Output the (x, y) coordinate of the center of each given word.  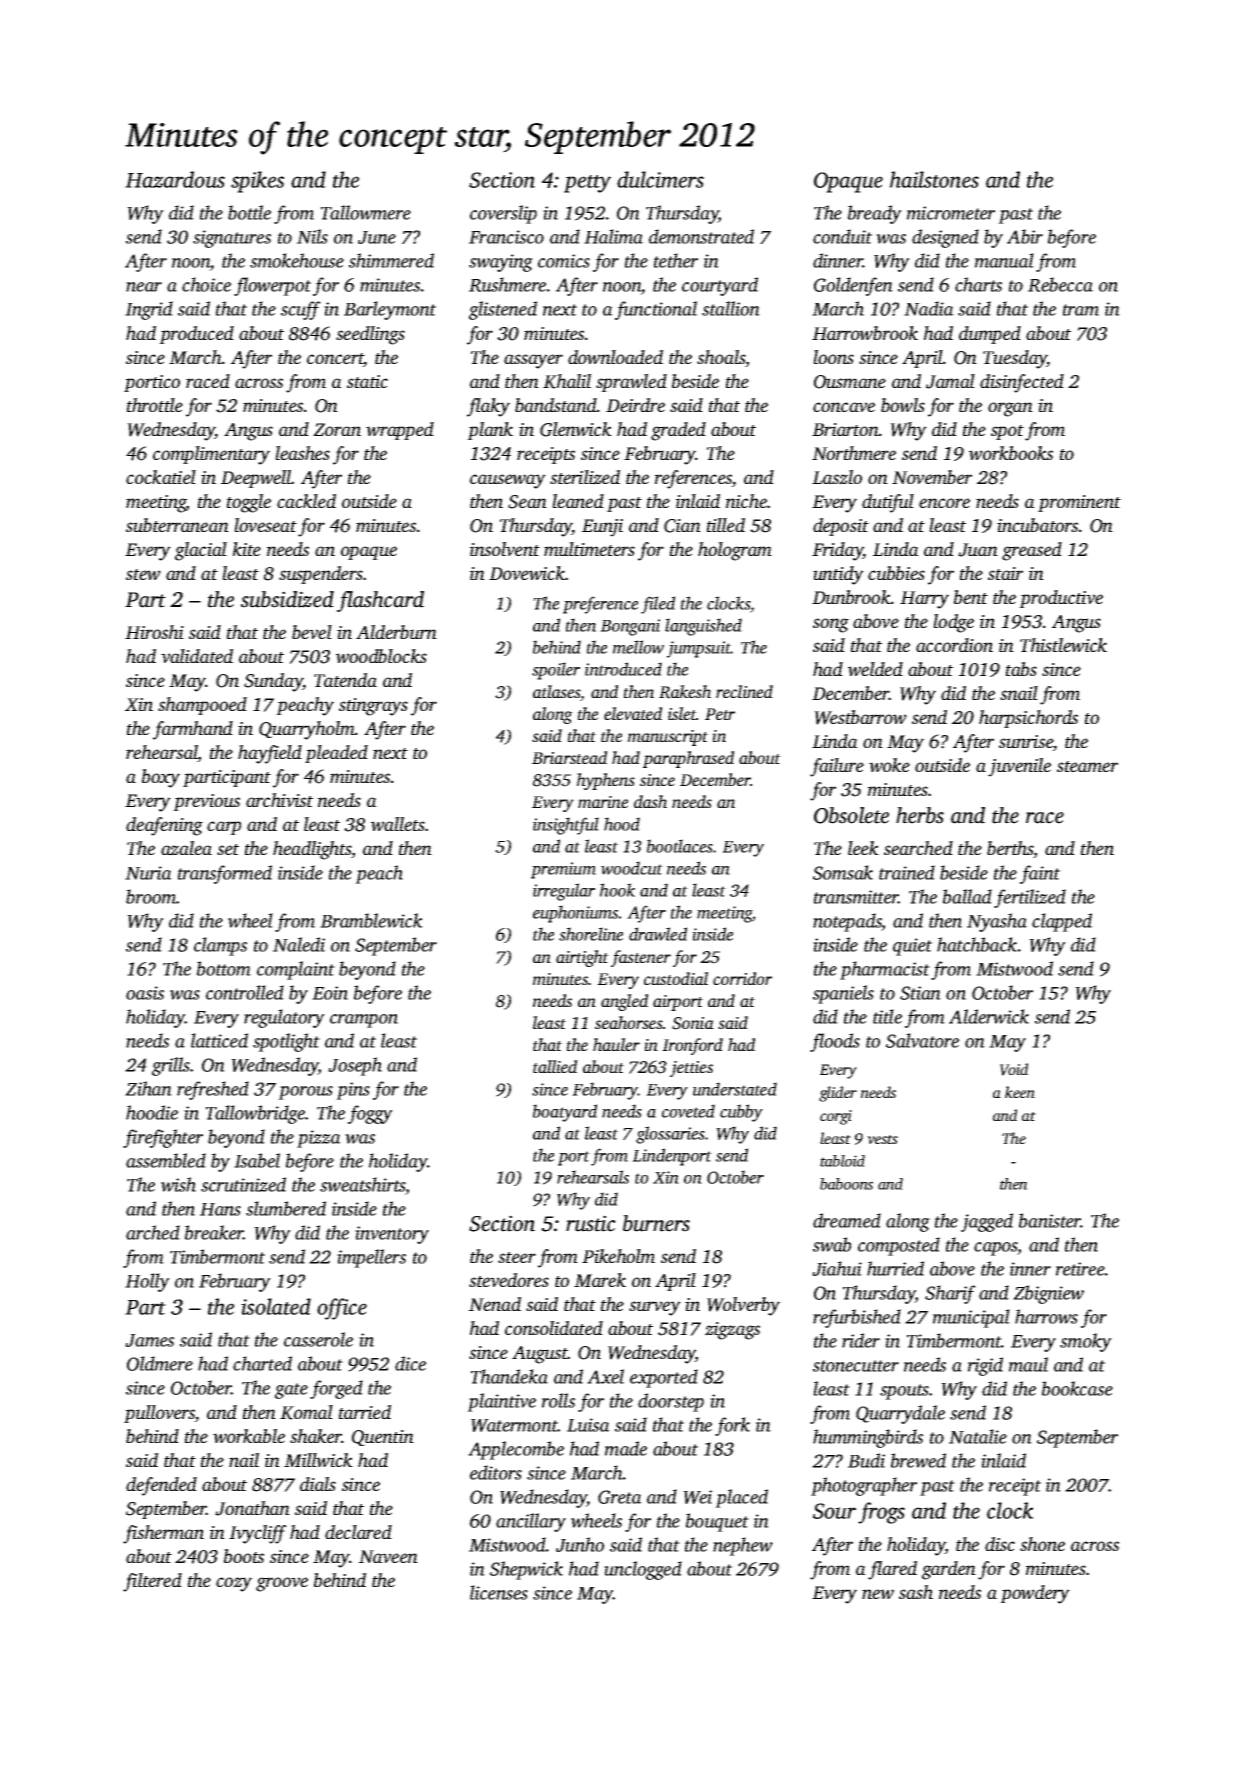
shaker (316, 1436)
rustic (591, 1223)
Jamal (950, 381)
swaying (501, 263)
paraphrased (688, 759)
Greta (620, 1497)
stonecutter (856, 1366)
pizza (319, 1139)
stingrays (373, 707)
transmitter (856, 897)
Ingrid (149, 310)
